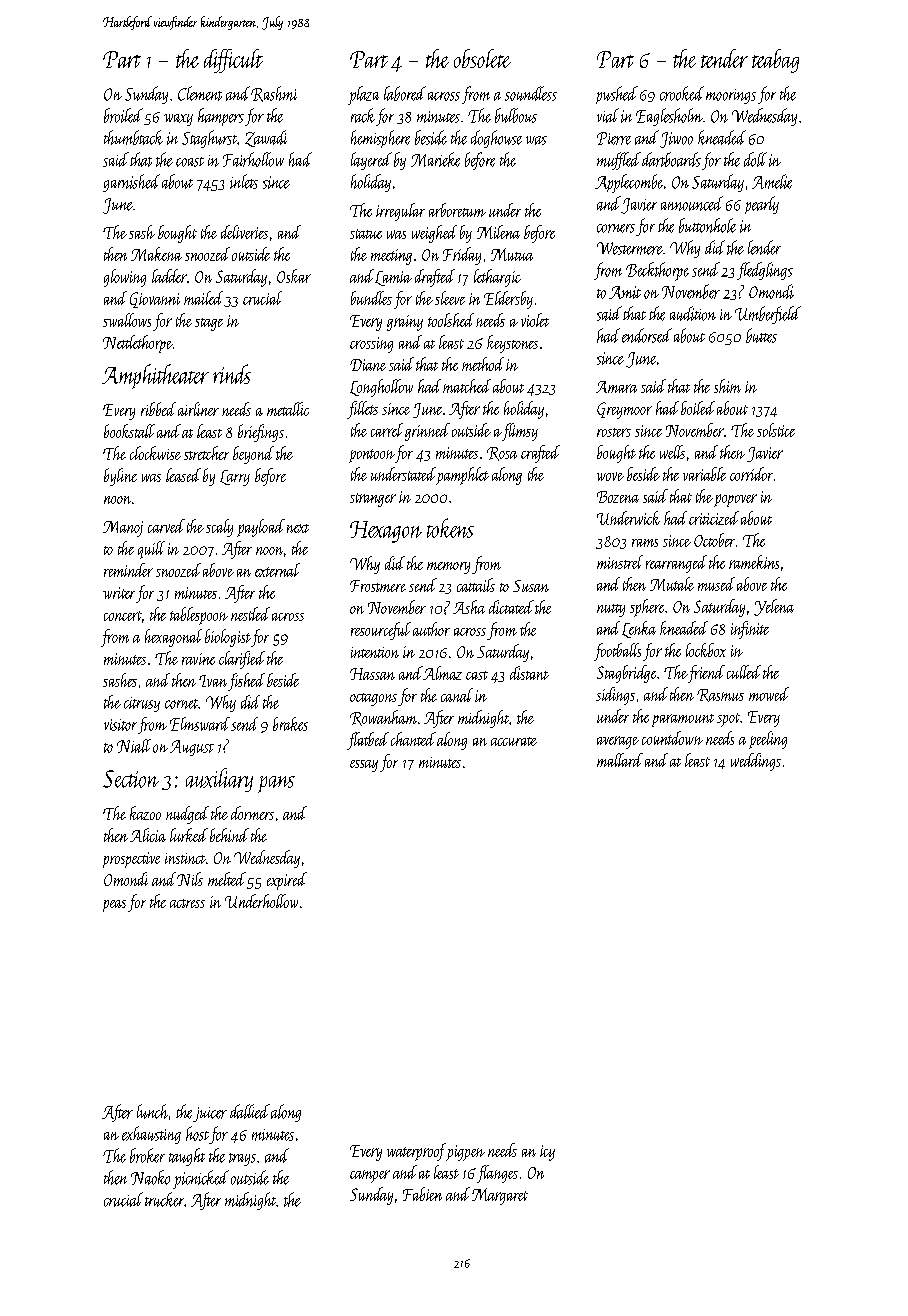 This screenshot has width=908, height=1316. What do you see at coordinates (422, 1194) in the screenshot?
I see `Fabien` at bounding box center [422, 1194].
